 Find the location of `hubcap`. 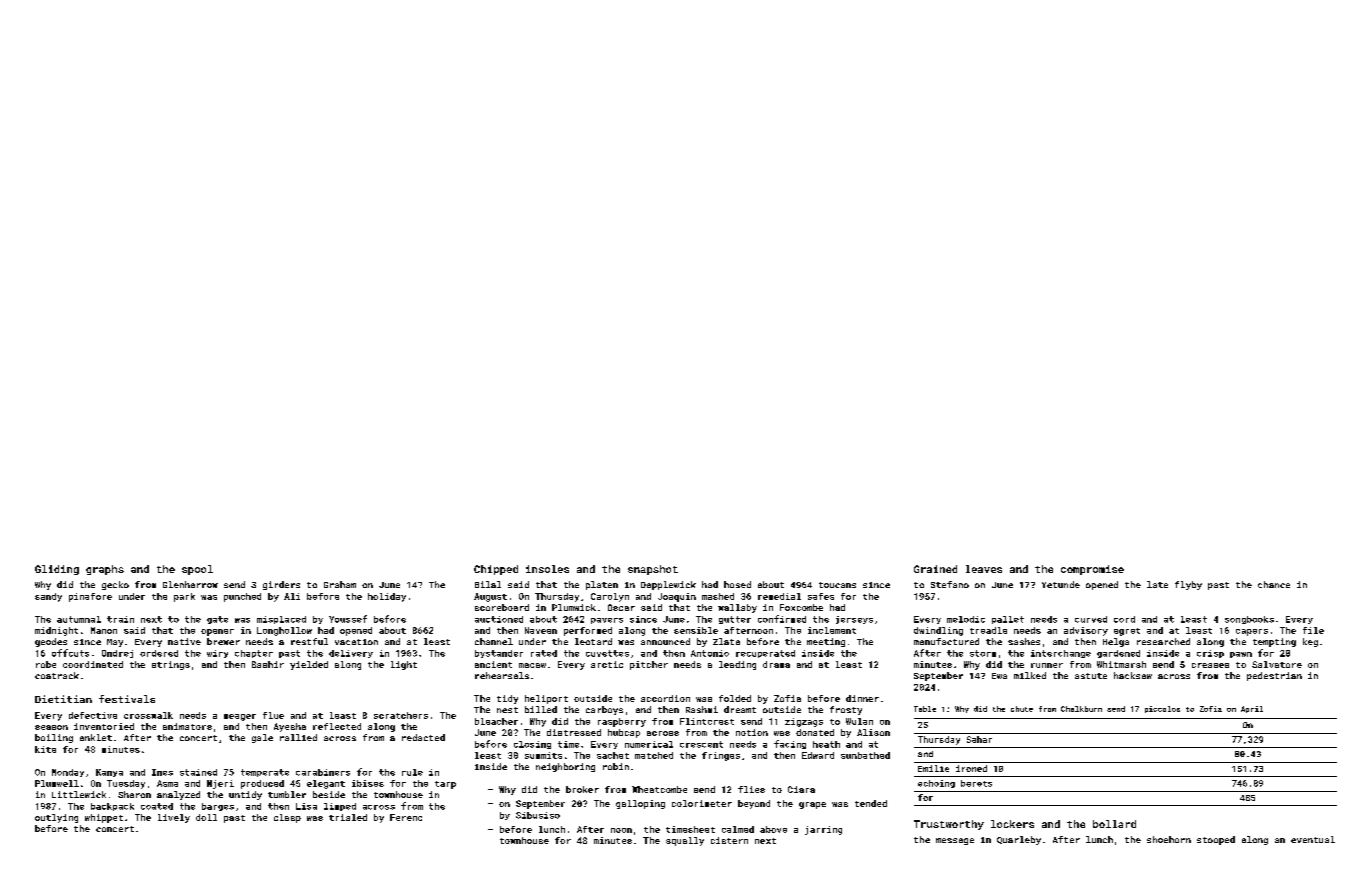

hubcap is located at coordinates (624, 733).
